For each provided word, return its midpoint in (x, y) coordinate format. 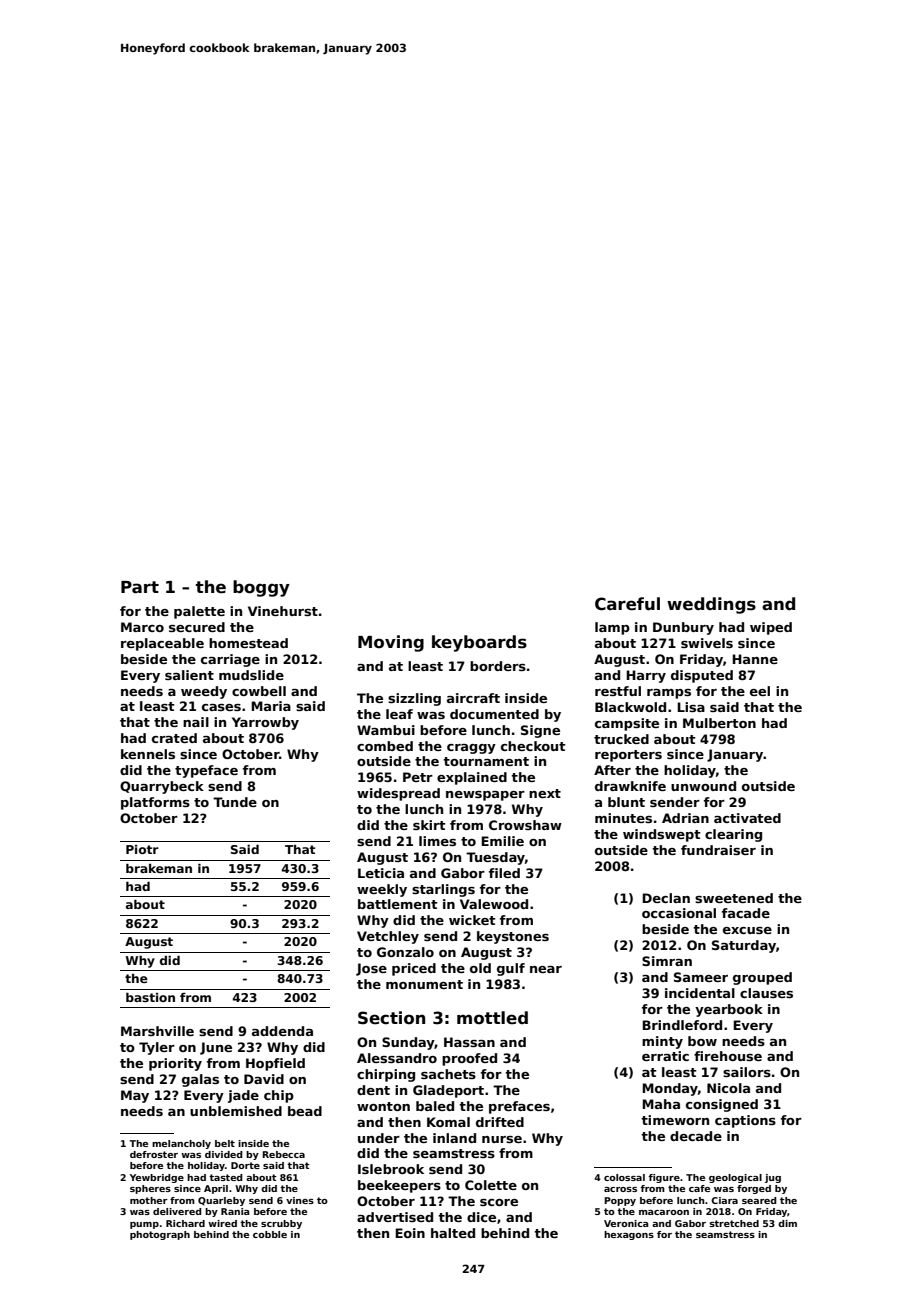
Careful (627, 604)
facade (746, 913)
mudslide (251, 675)
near (546, 969)
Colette (491, 1185)
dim (787, 1223)
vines (300, 1200)
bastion (150, 997)
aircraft (473, 698)
